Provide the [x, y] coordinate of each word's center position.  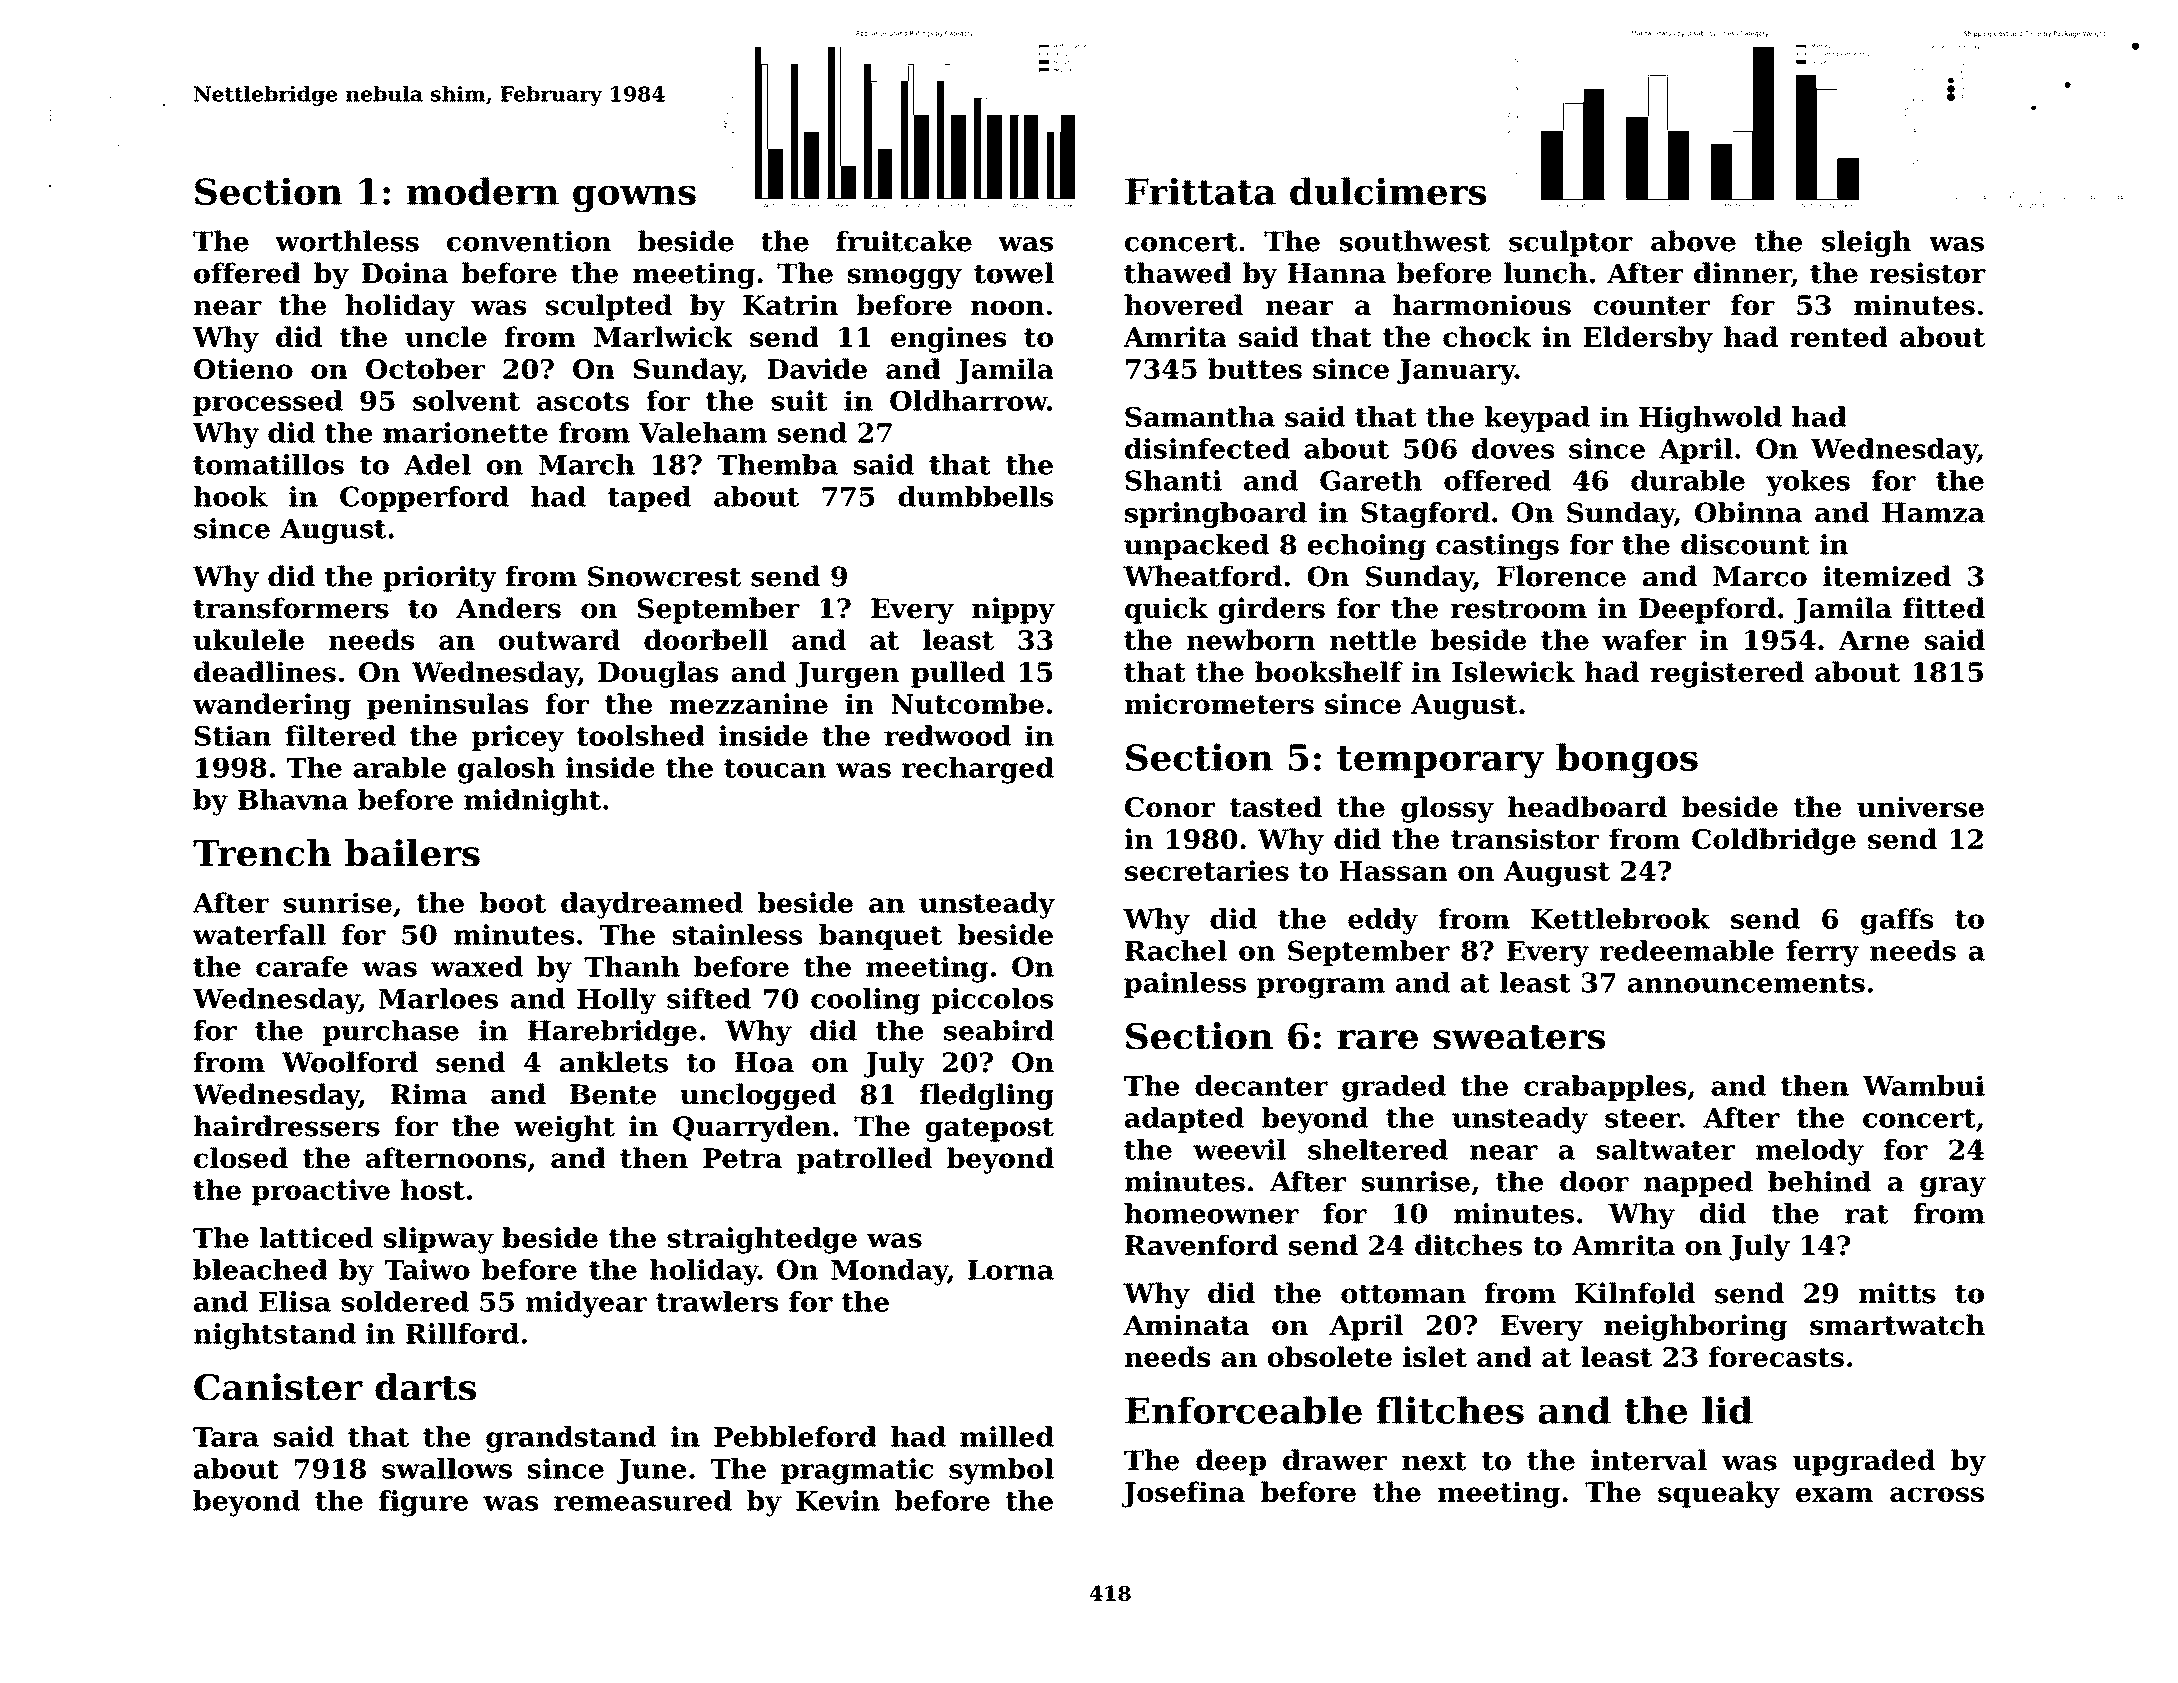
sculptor [1571, 243]
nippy [1013, 610]
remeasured [643, 1500]
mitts [1897, 1293]
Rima [429, 1094]
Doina [405, 273]
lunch [1546, 273]
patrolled [864, 1160]
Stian [233, 735]
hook [231, 496]
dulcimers [1388, 191]
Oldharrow [969, 400]
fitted [1944, 608]
